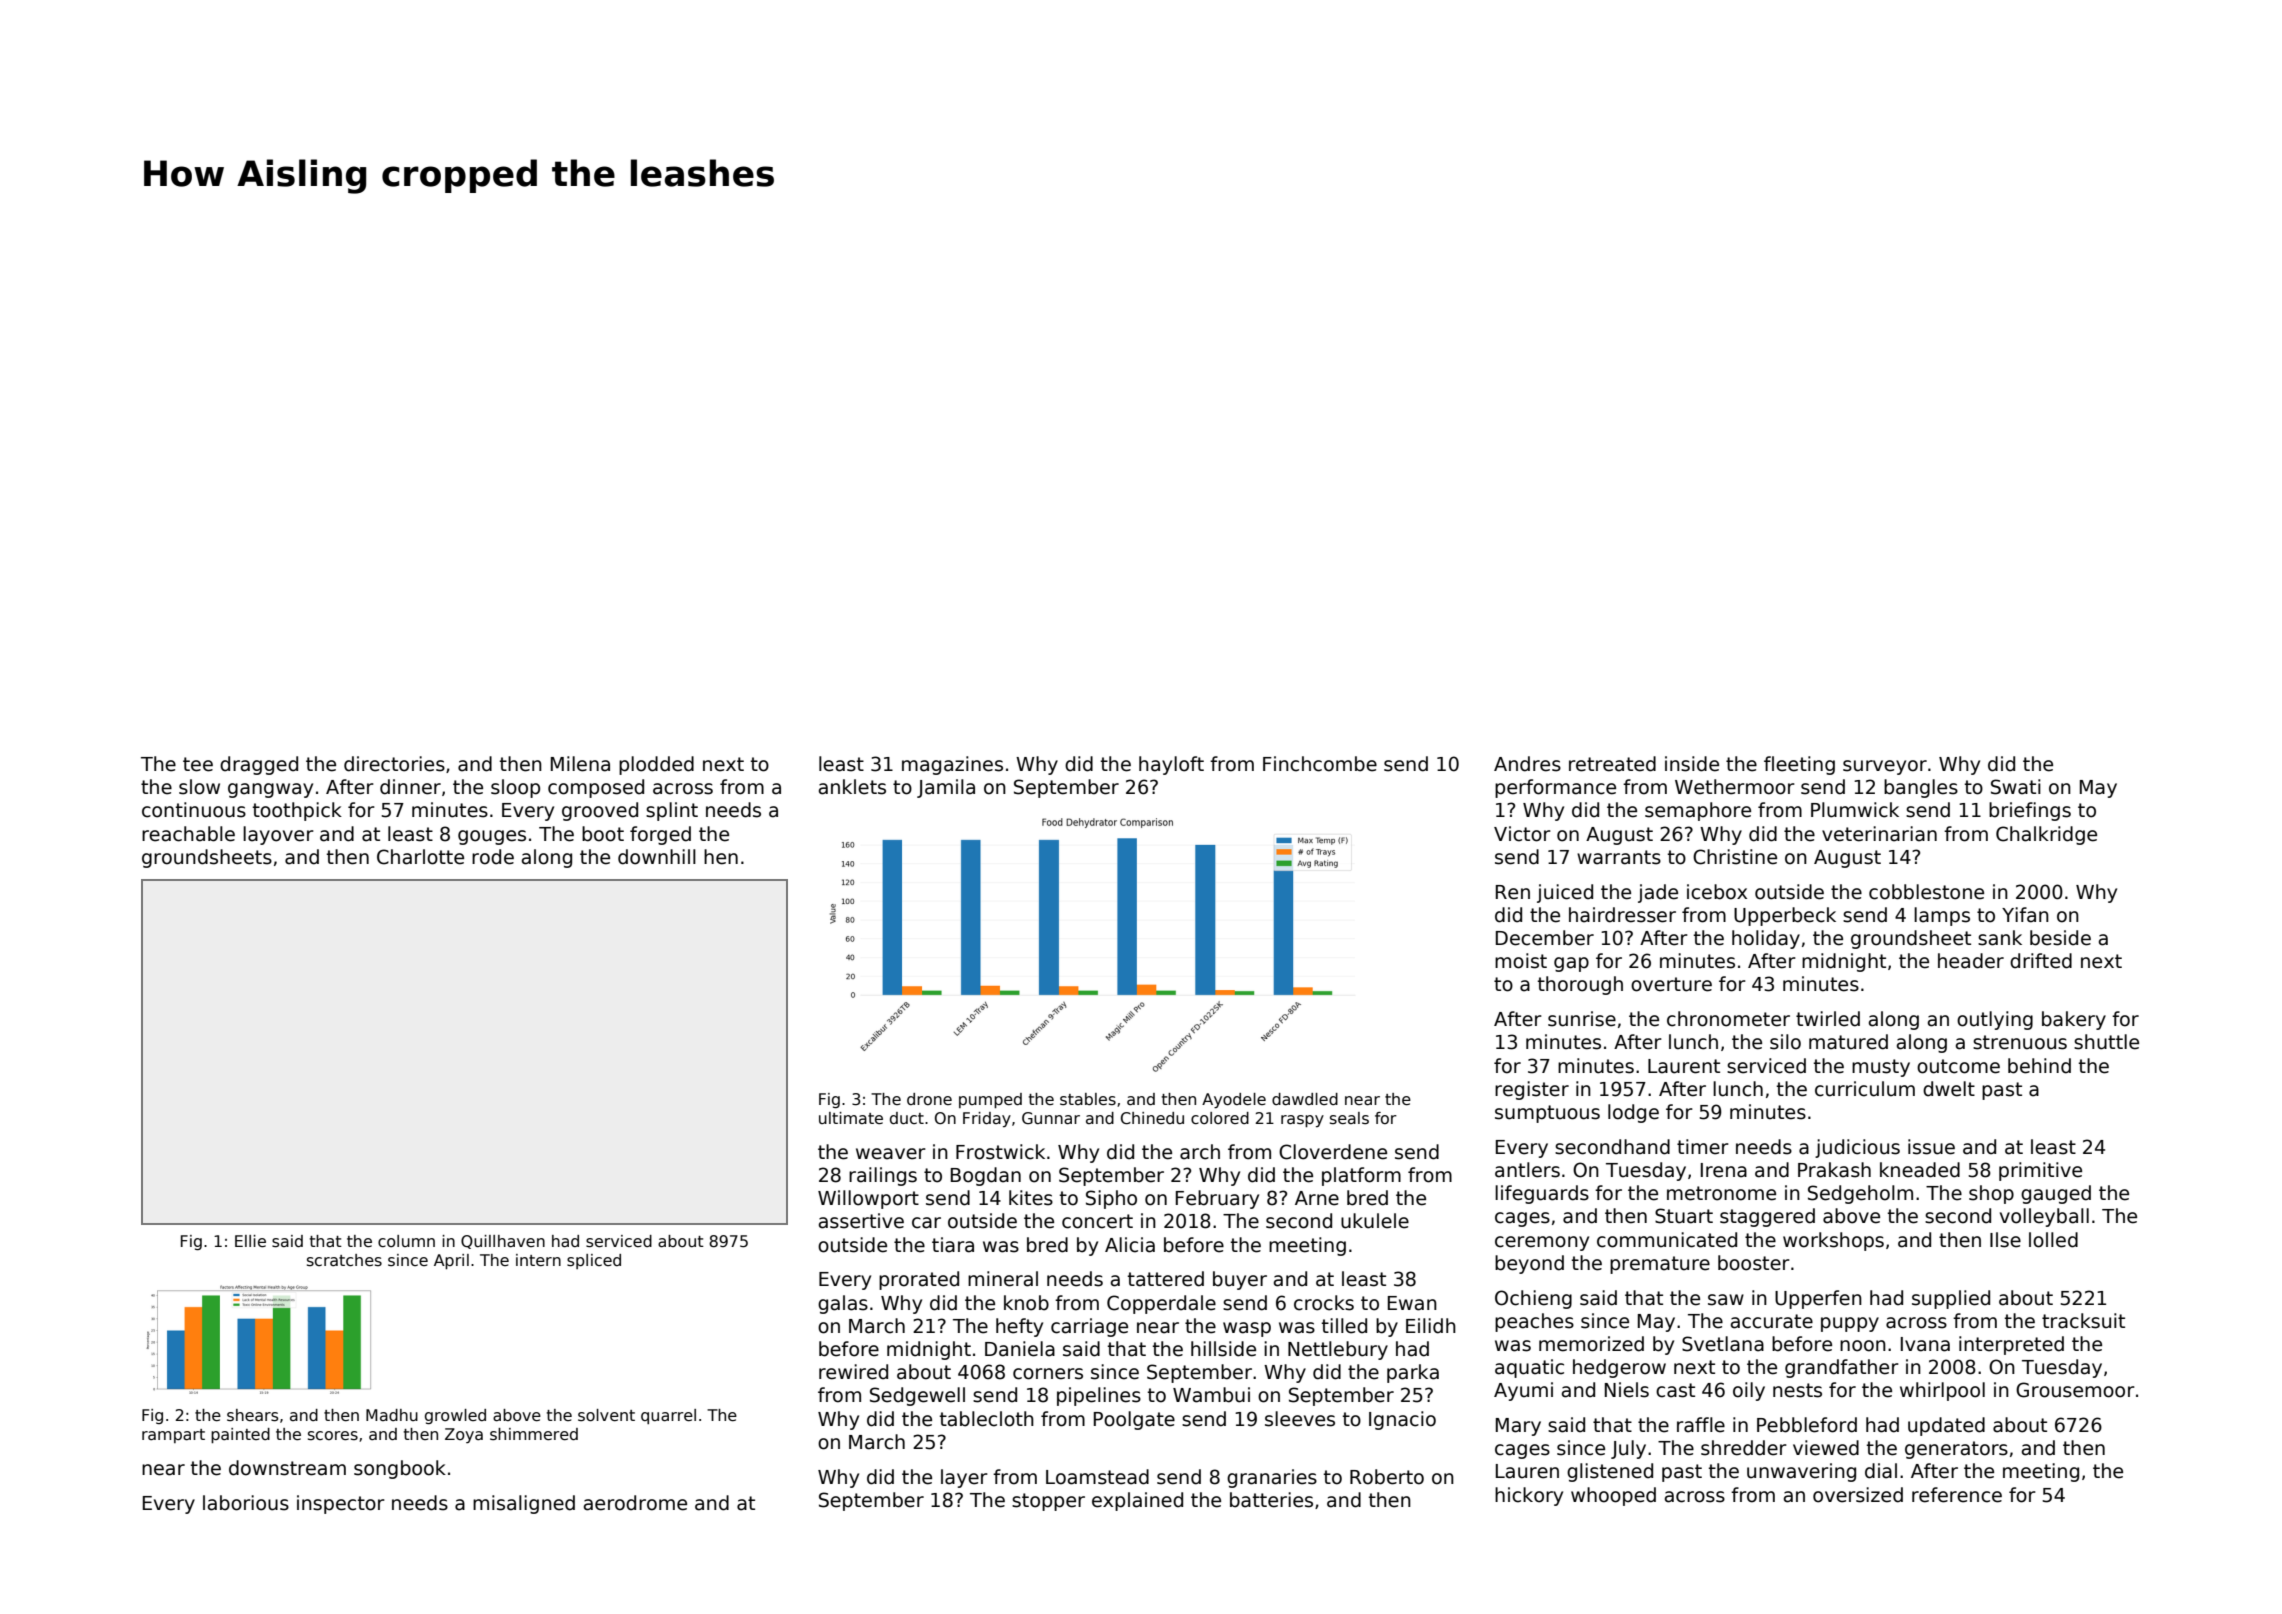 The image size is (2282, 1614). I want to click on reference, so click(1957, 1495).
